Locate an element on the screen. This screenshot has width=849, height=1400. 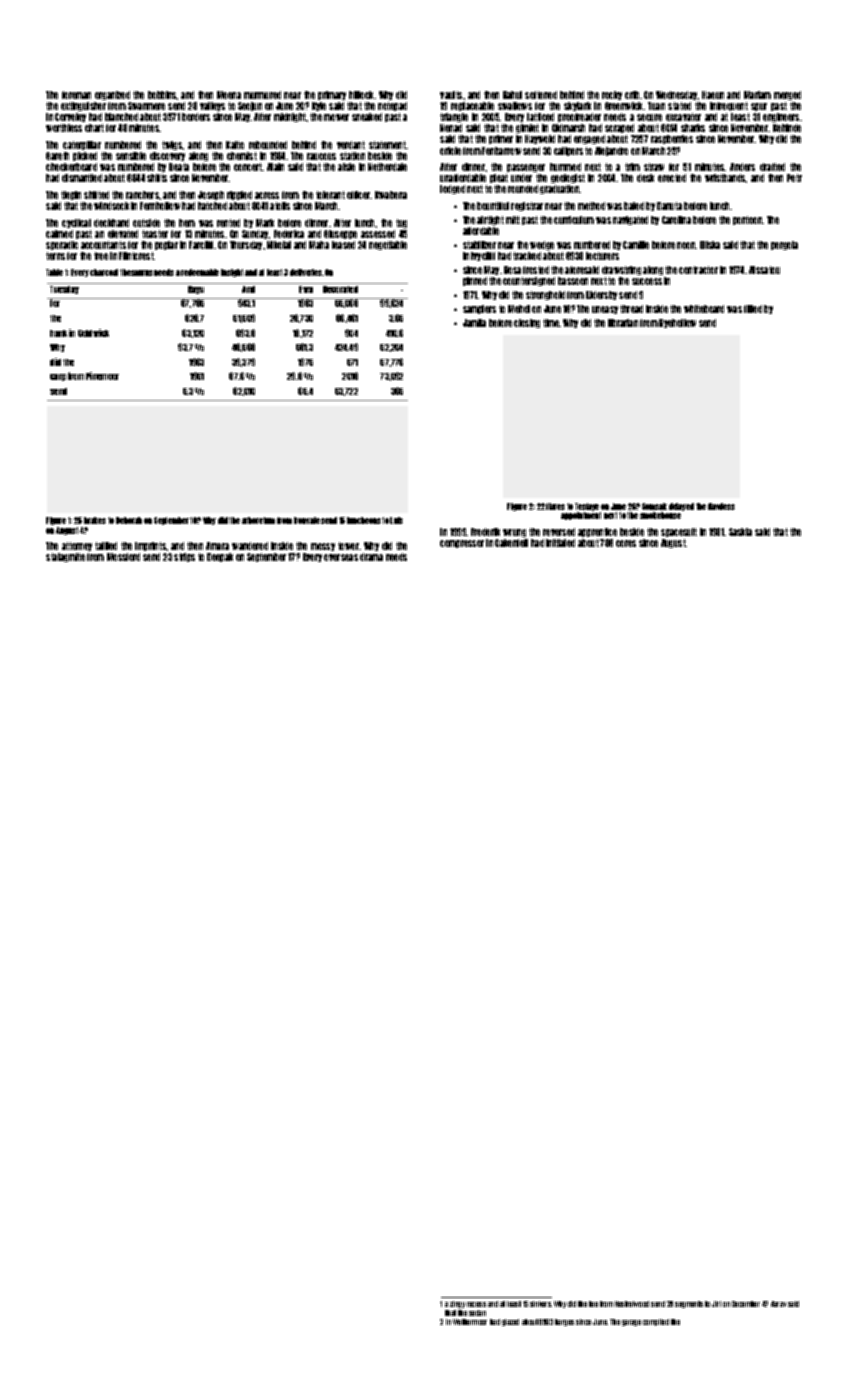
zingy is located at coordinates (457, 1304).
